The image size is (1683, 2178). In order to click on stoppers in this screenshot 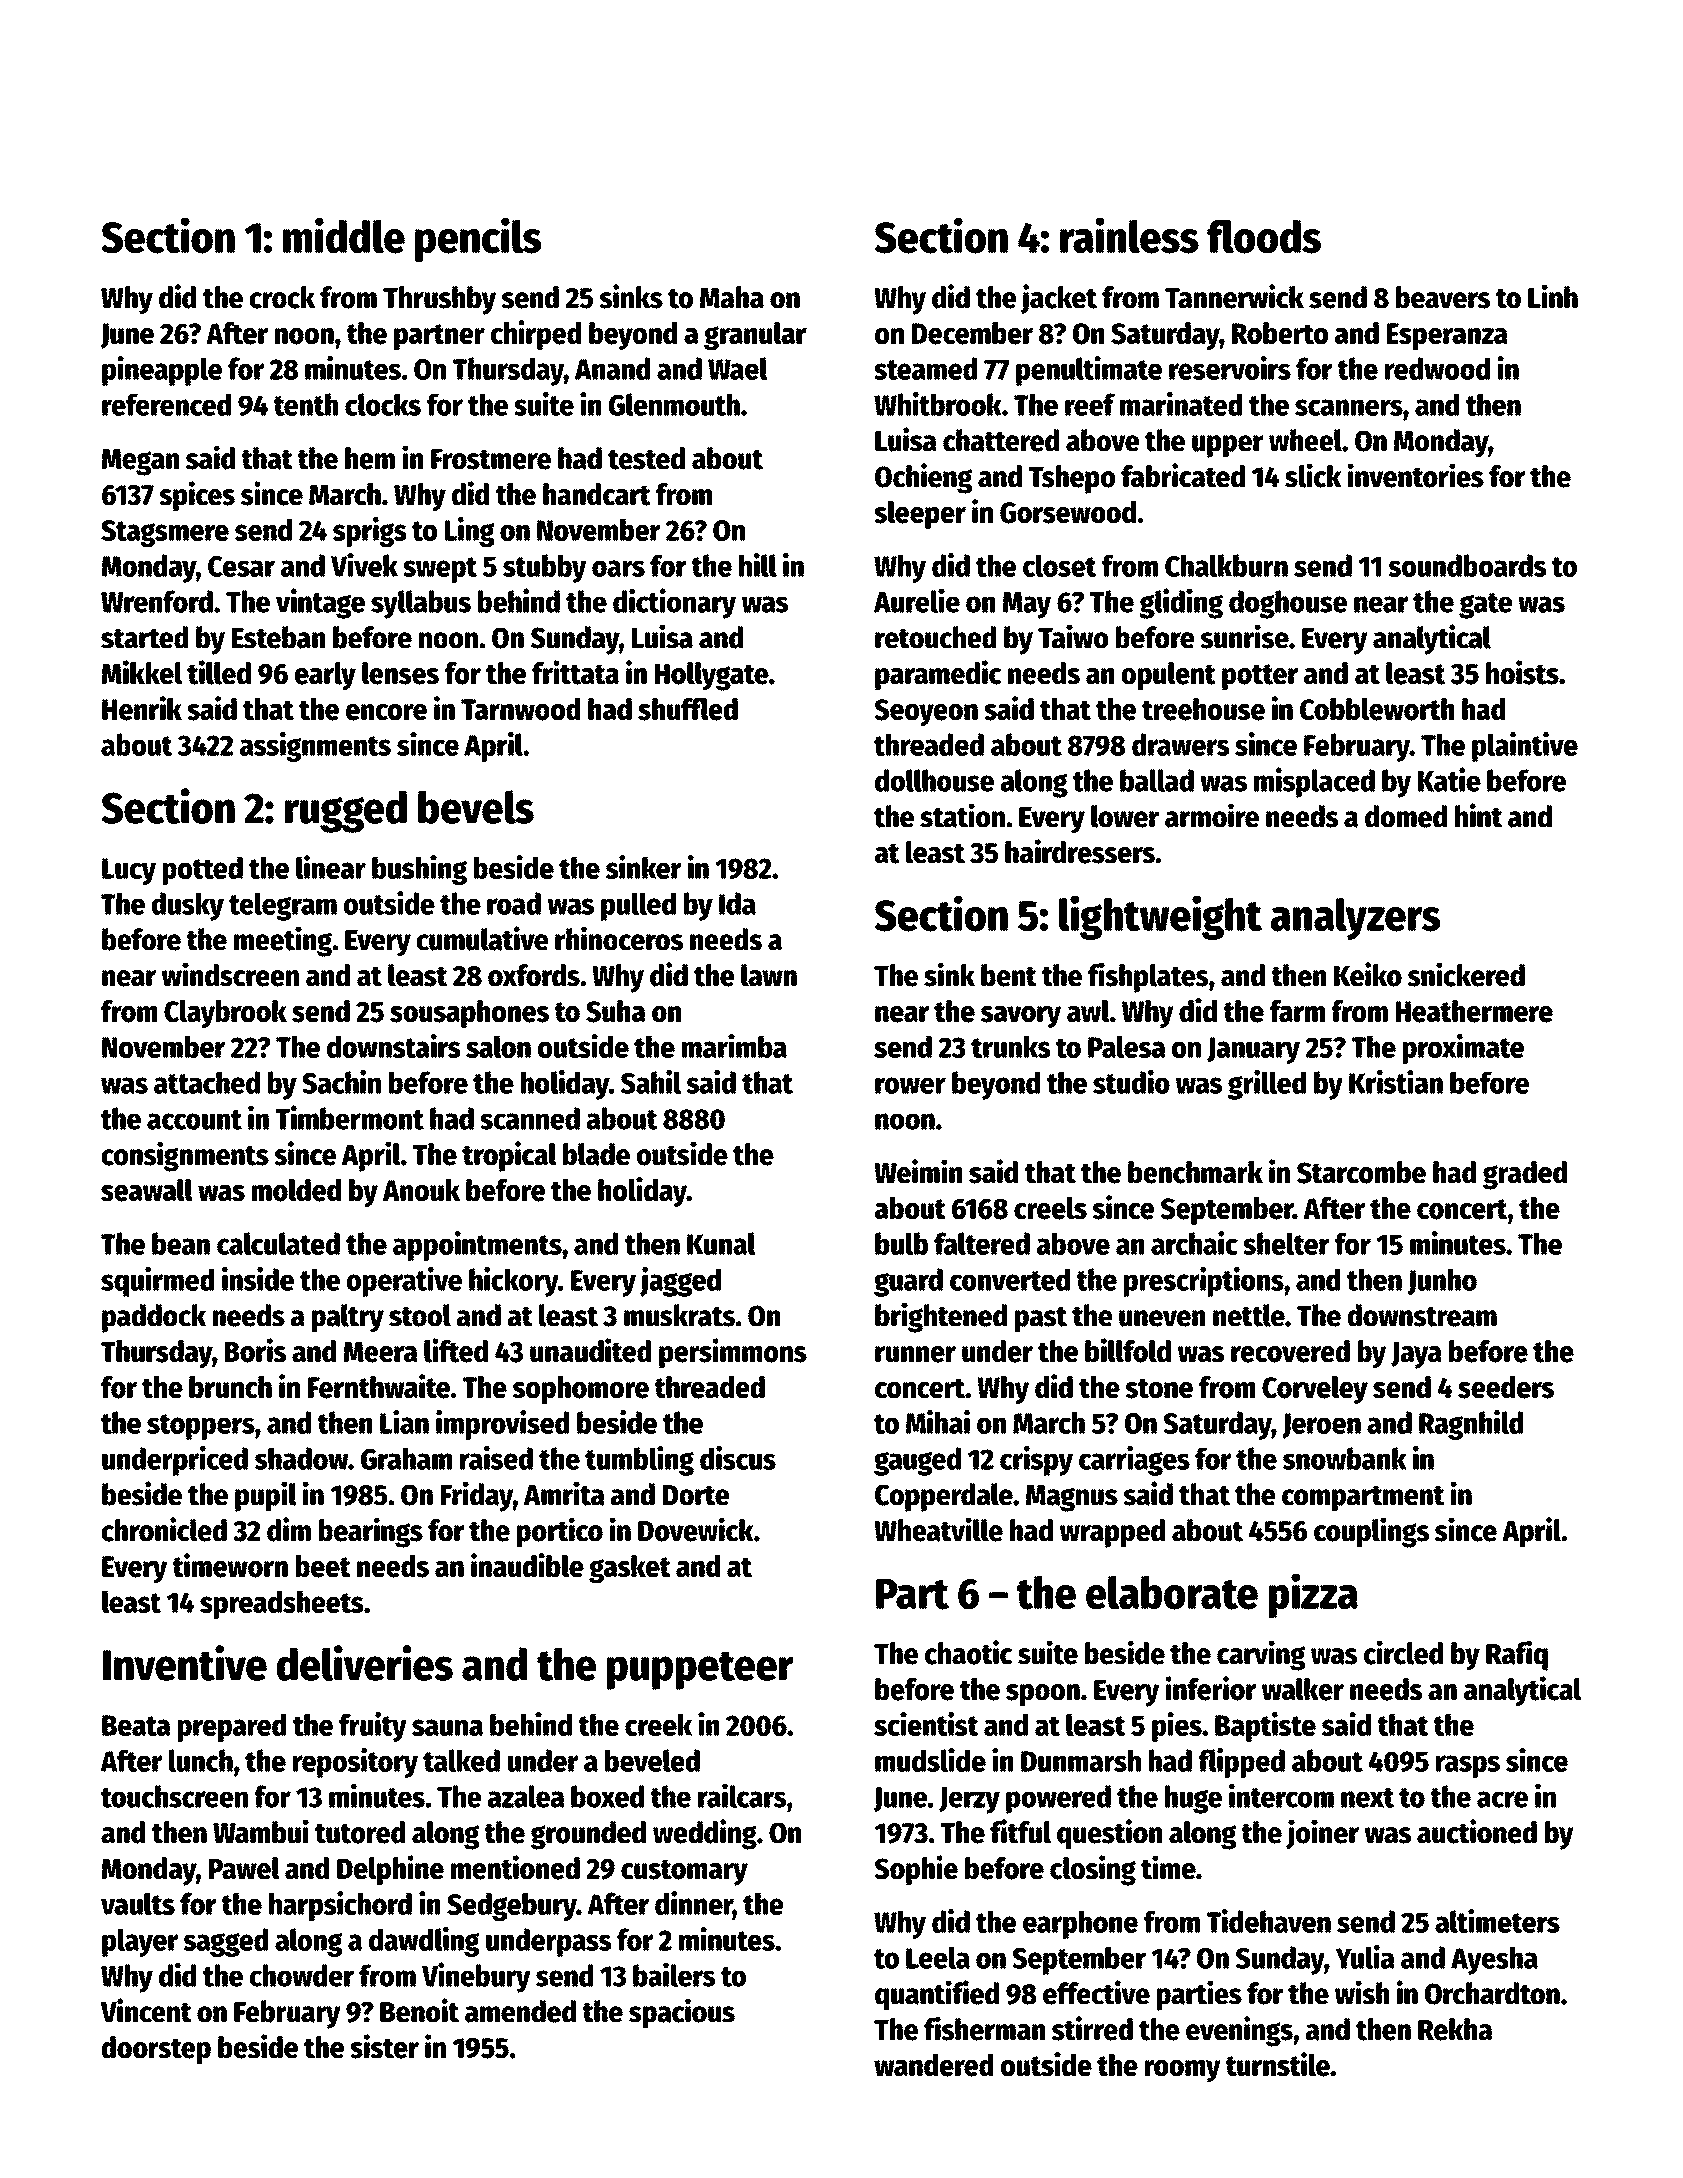, I will do `click(201, 1427)`.
